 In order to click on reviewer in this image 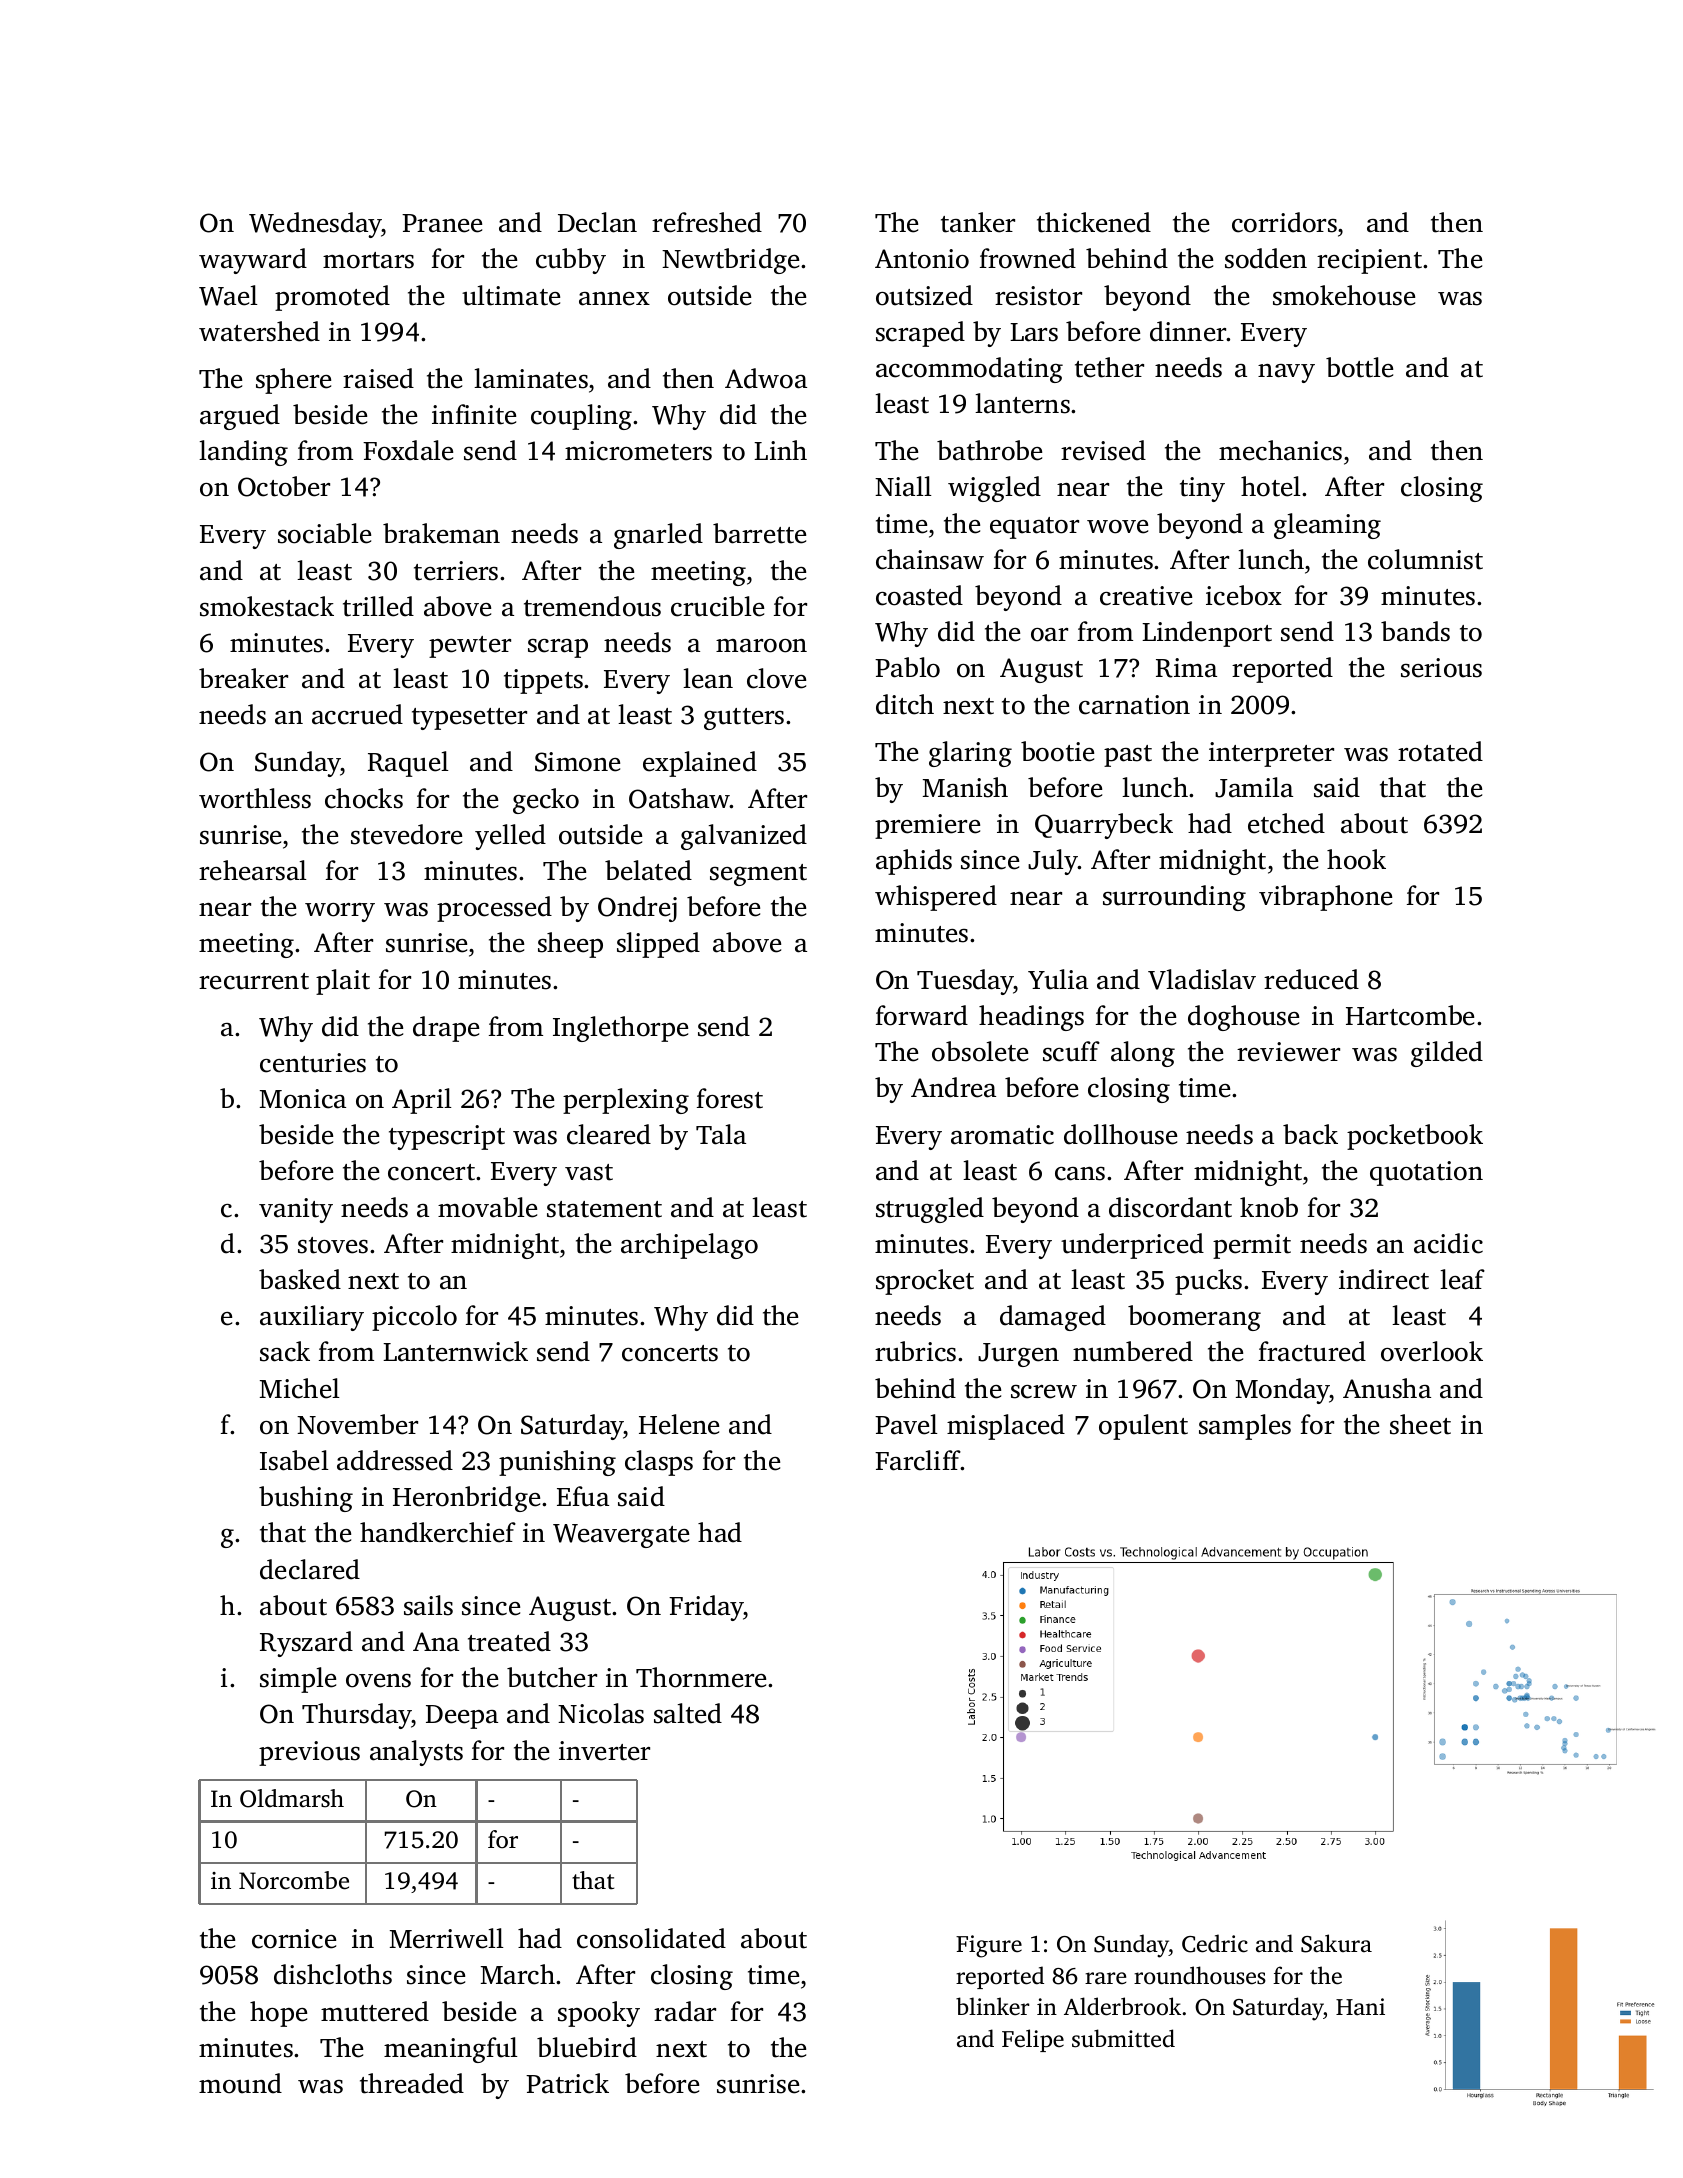, I will do `click(1288, 1052)`.
